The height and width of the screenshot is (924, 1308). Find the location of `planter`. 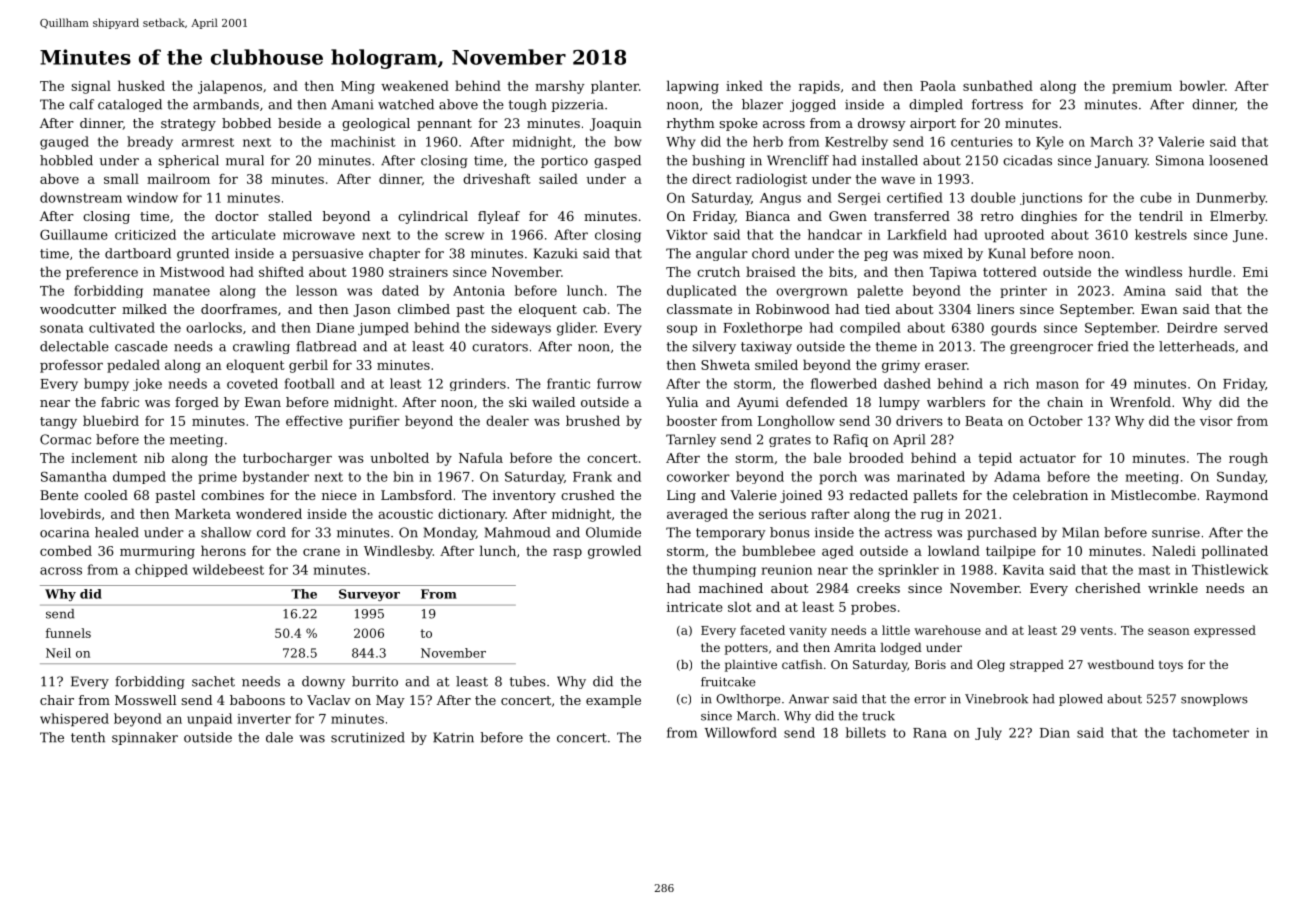

planter is located at coordinates (615, 87).
